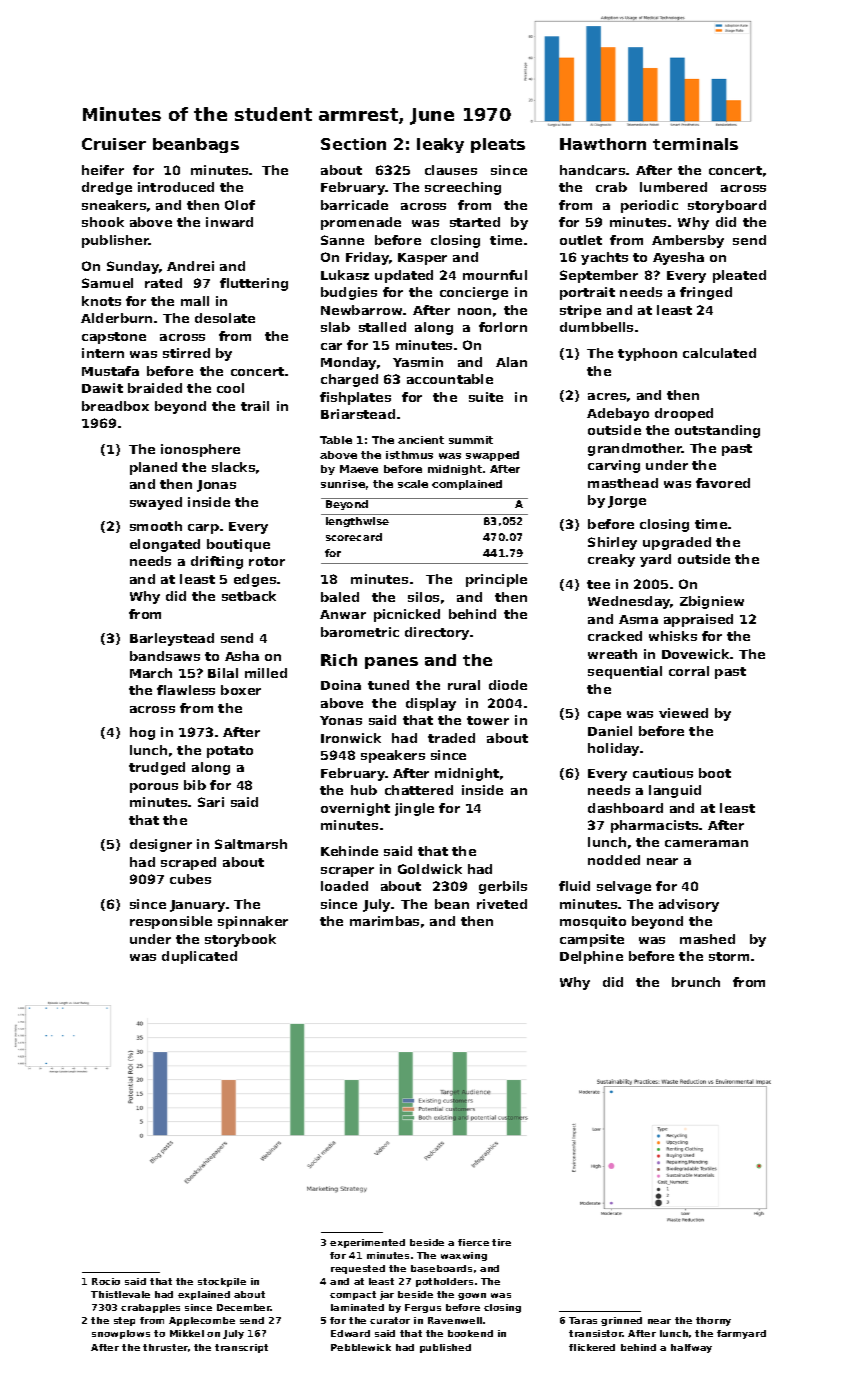  What do you see at coordinates (475, 222) in the screenshot?
I see `started` at bounding box center [475, 222].
